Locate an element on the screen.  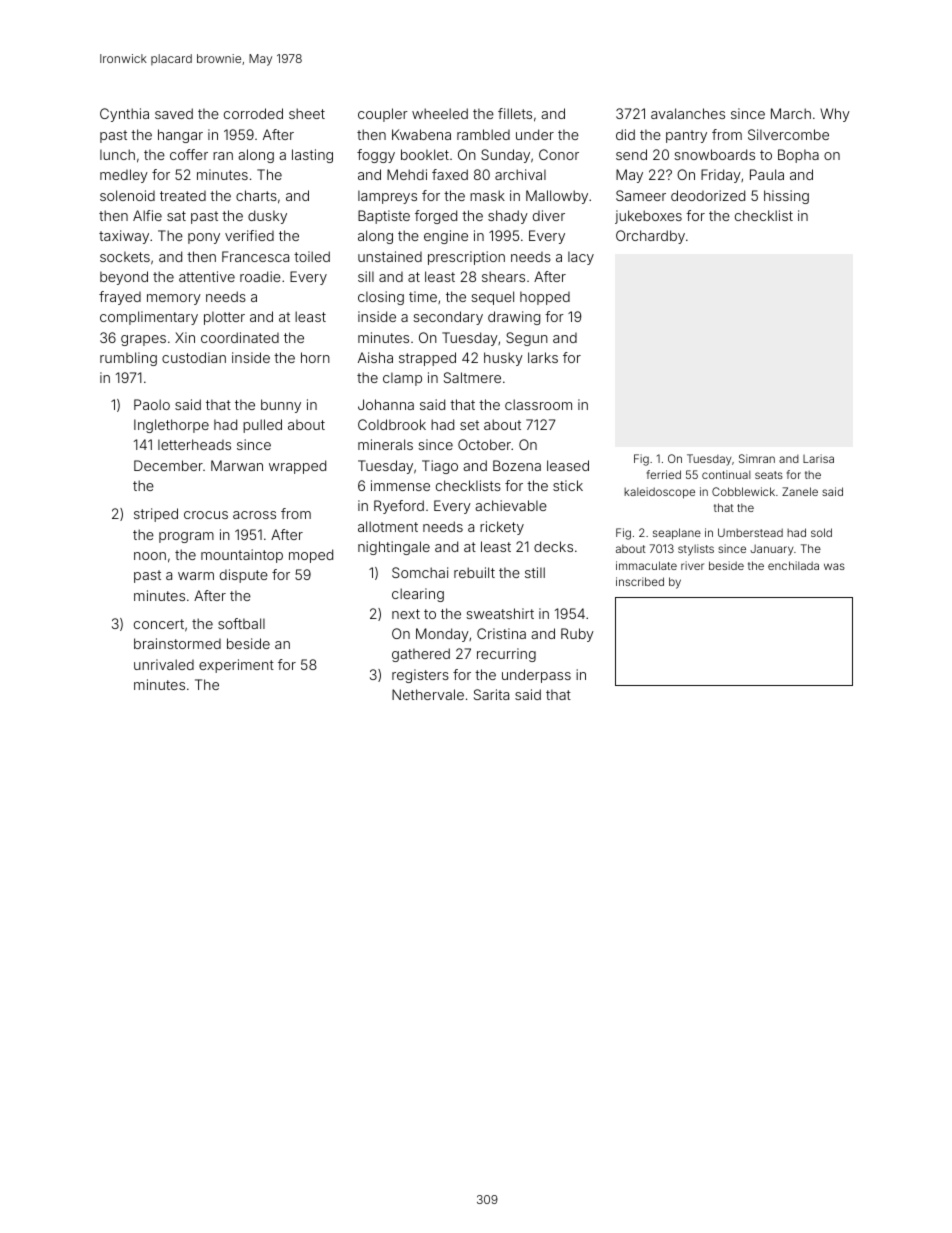
experiment is located at coordinates (236, 666).
